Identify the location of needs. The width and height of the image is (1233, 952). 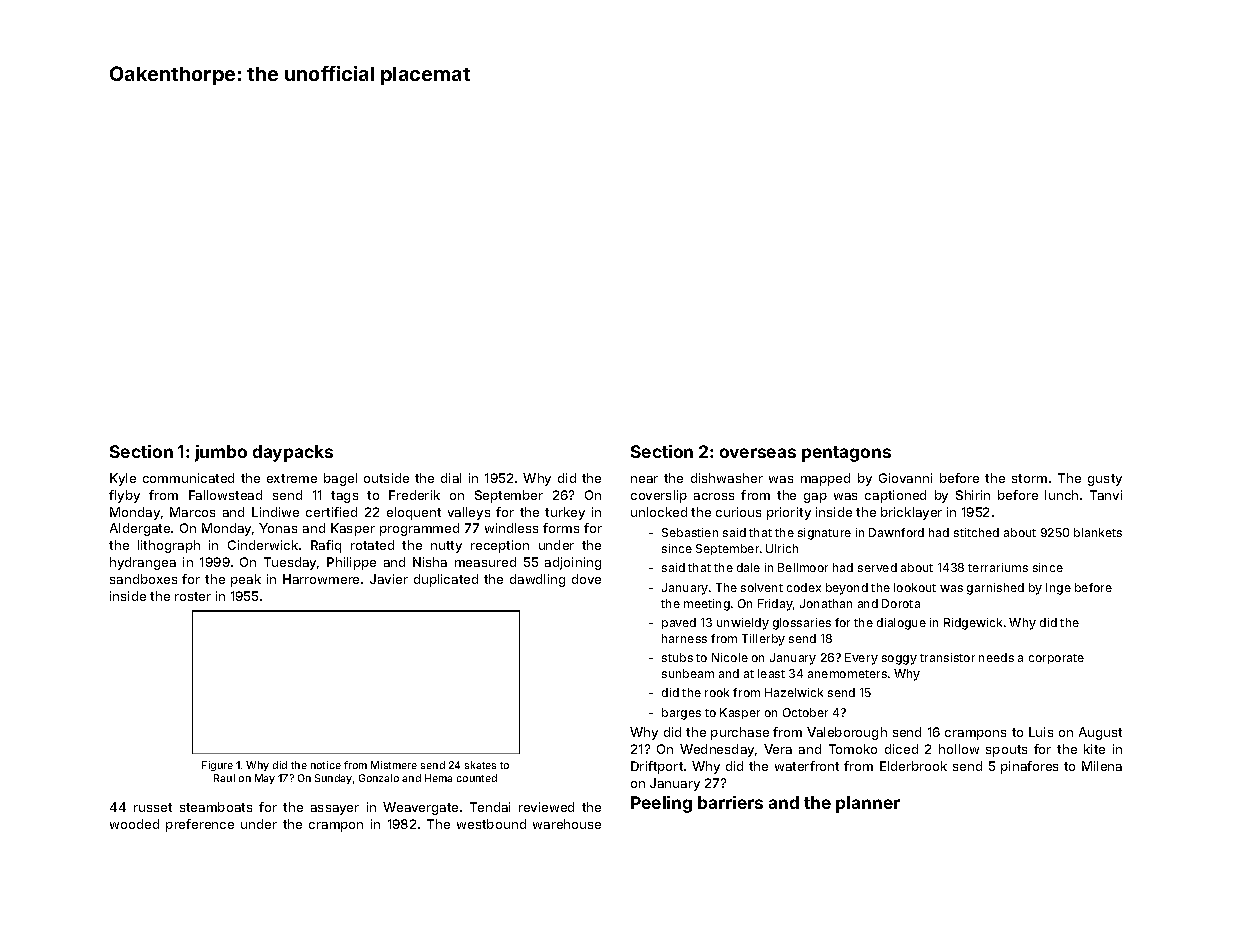
(996, 657).
